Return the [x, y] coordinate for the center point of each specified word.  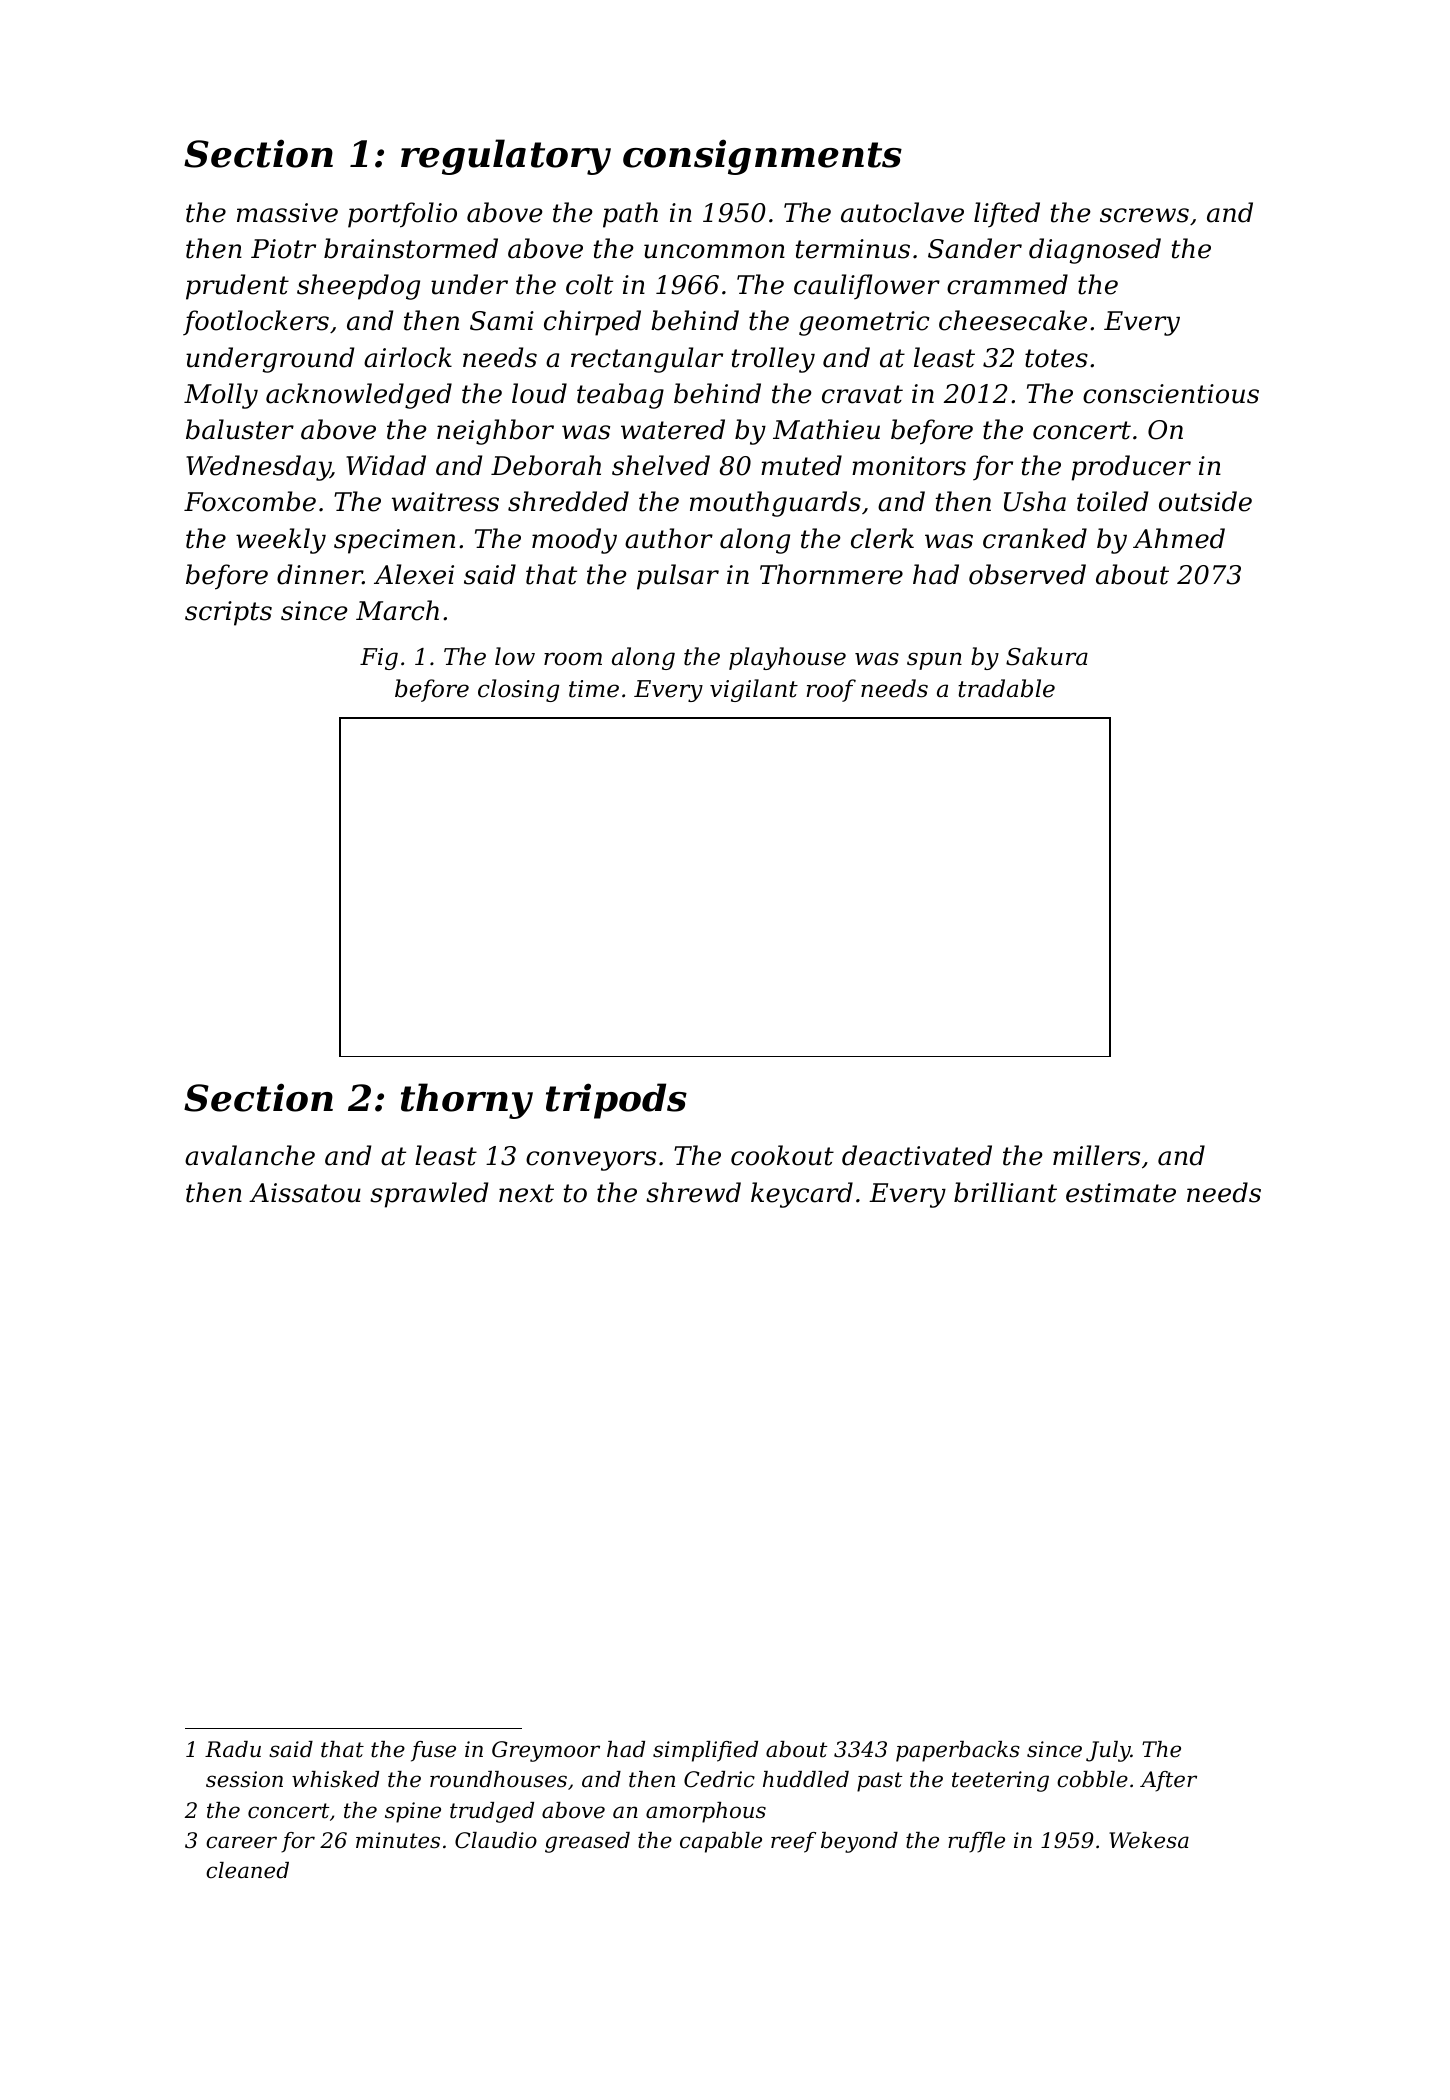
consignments [762, 157]
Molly [221, 396]
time [594, 689]
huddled [806, 1779]
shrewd [693, 1192]
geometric [864, 323]
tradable [1006, 688]
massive [287, 213]
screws [1144, 215]
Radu [233, 1749]
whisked [335, 1779]
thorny [467, 1101]
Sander [975, 248]
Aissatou [305, 1193]
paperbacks [958, 1751]
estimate [1121, 1193]
